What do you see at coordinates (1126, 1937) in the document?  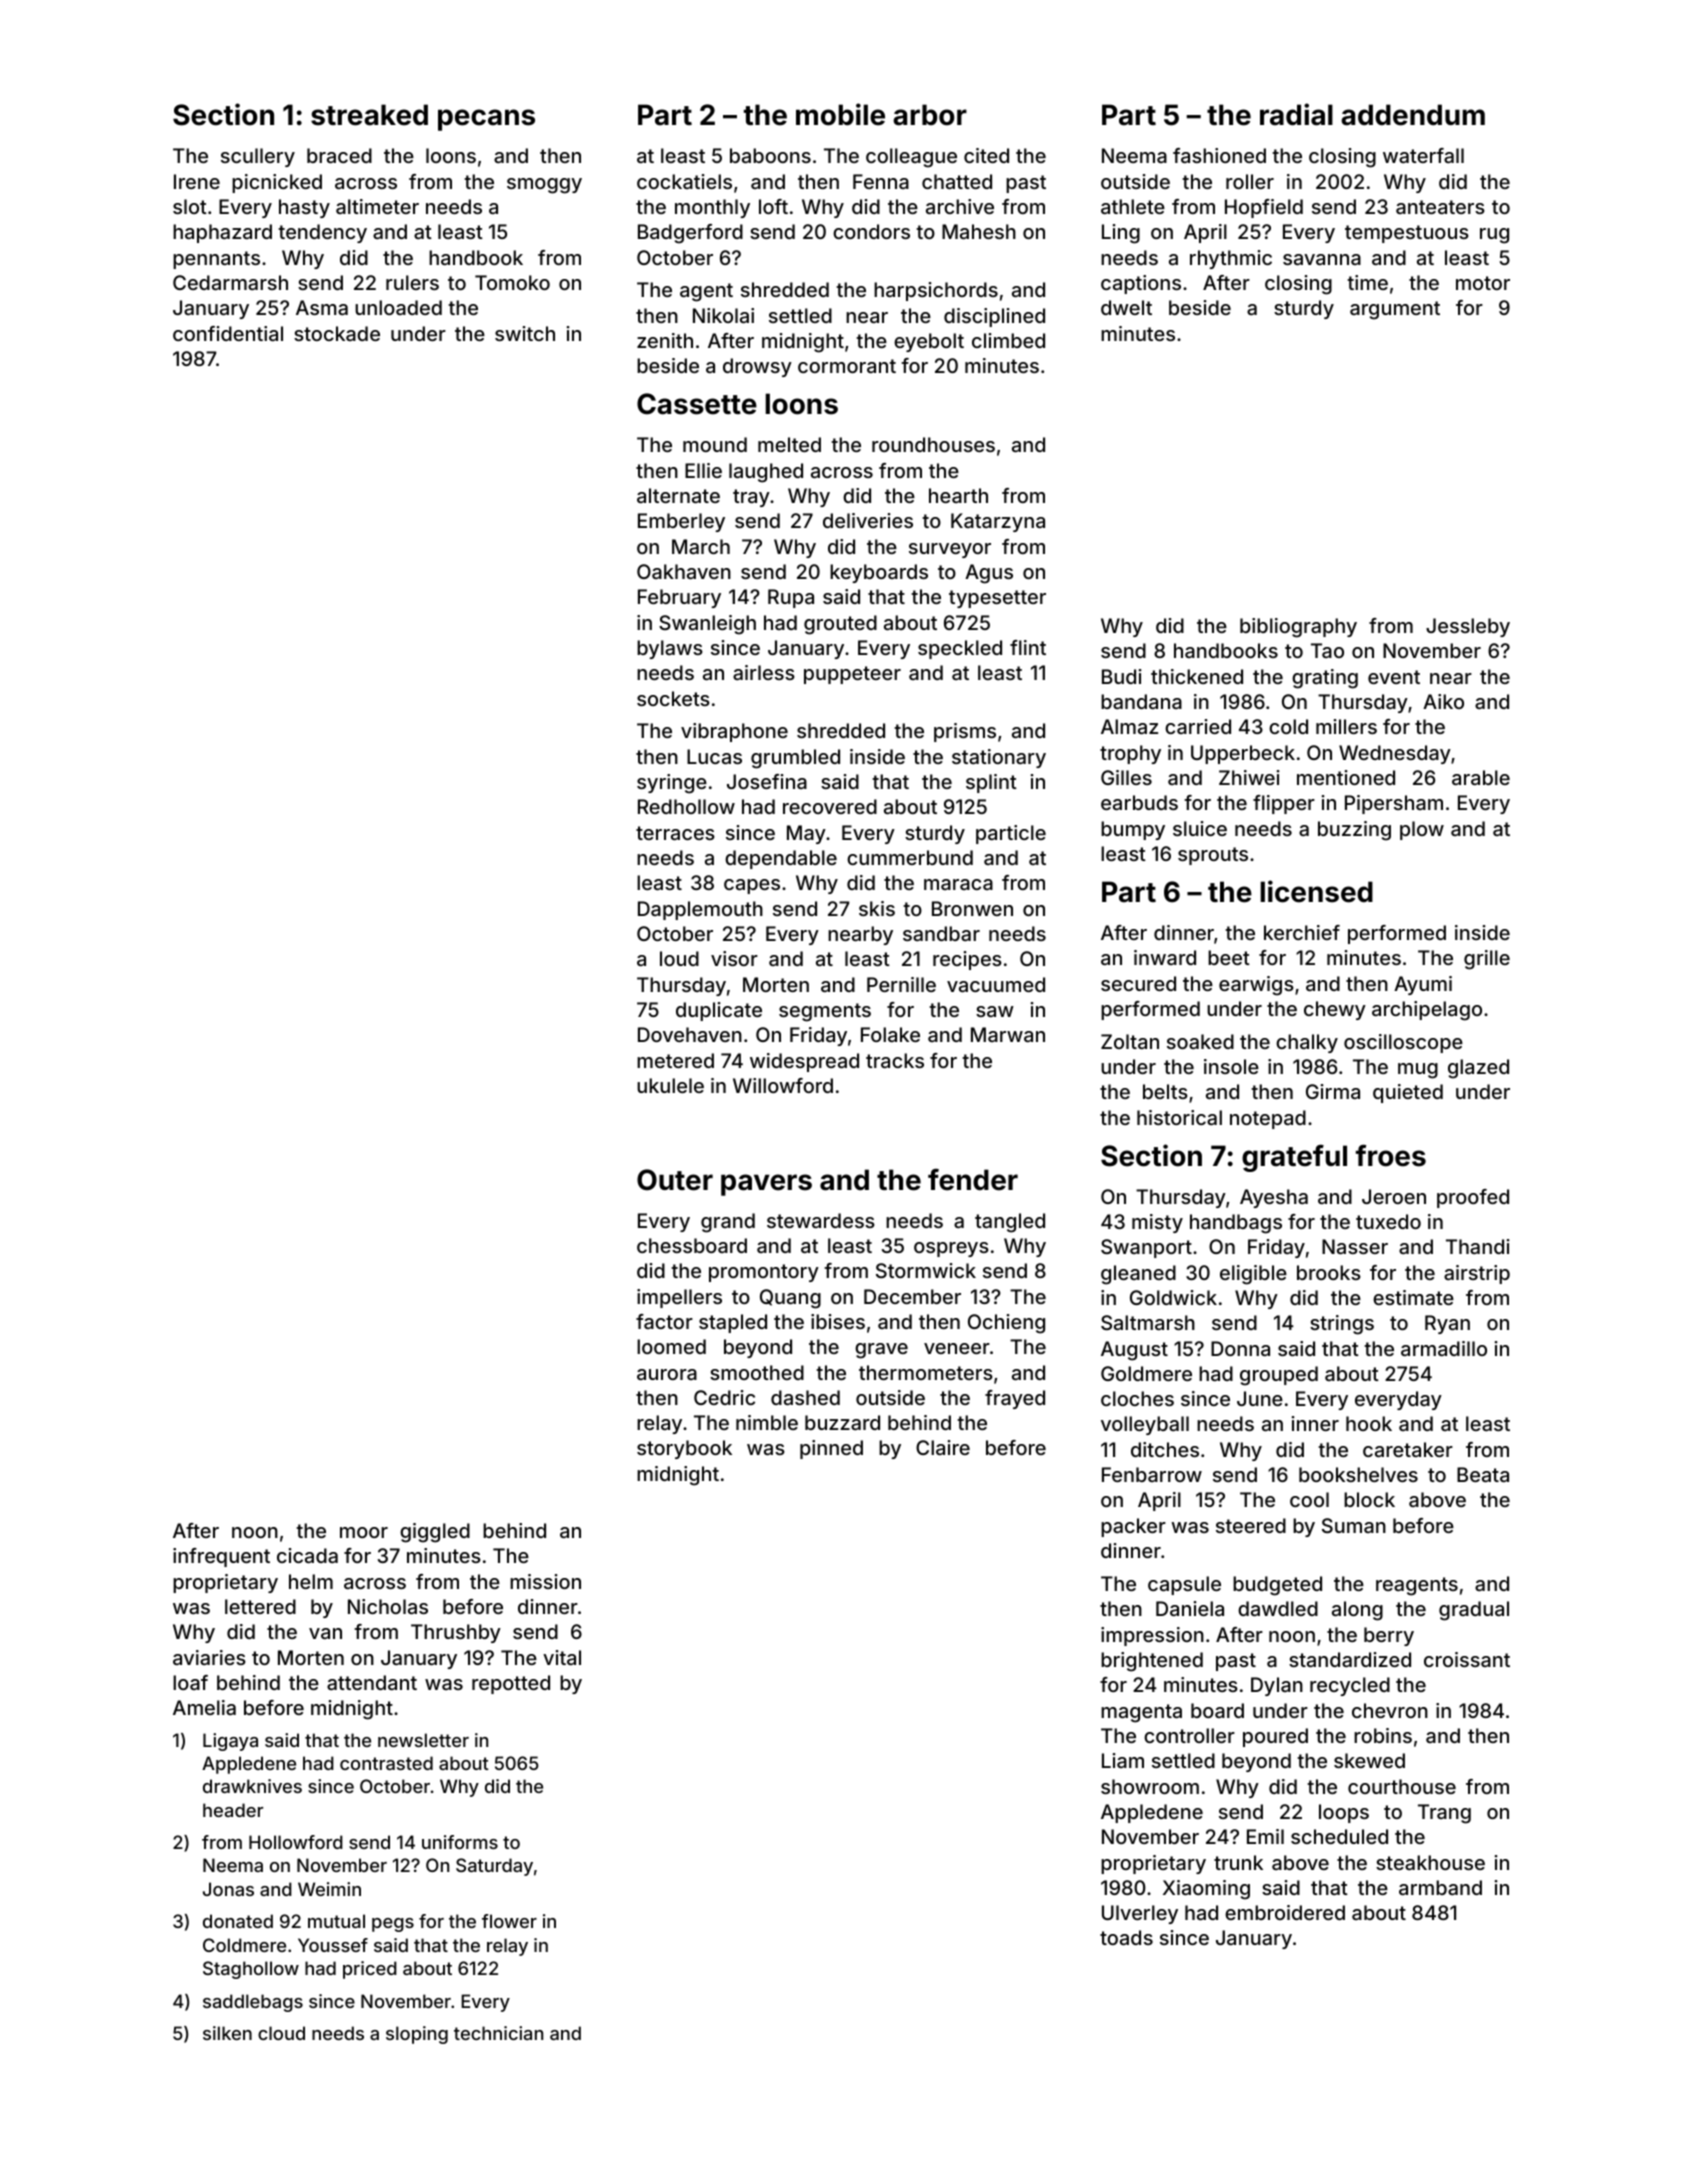 I see `toads` at bounding box center [1126, 1937].
